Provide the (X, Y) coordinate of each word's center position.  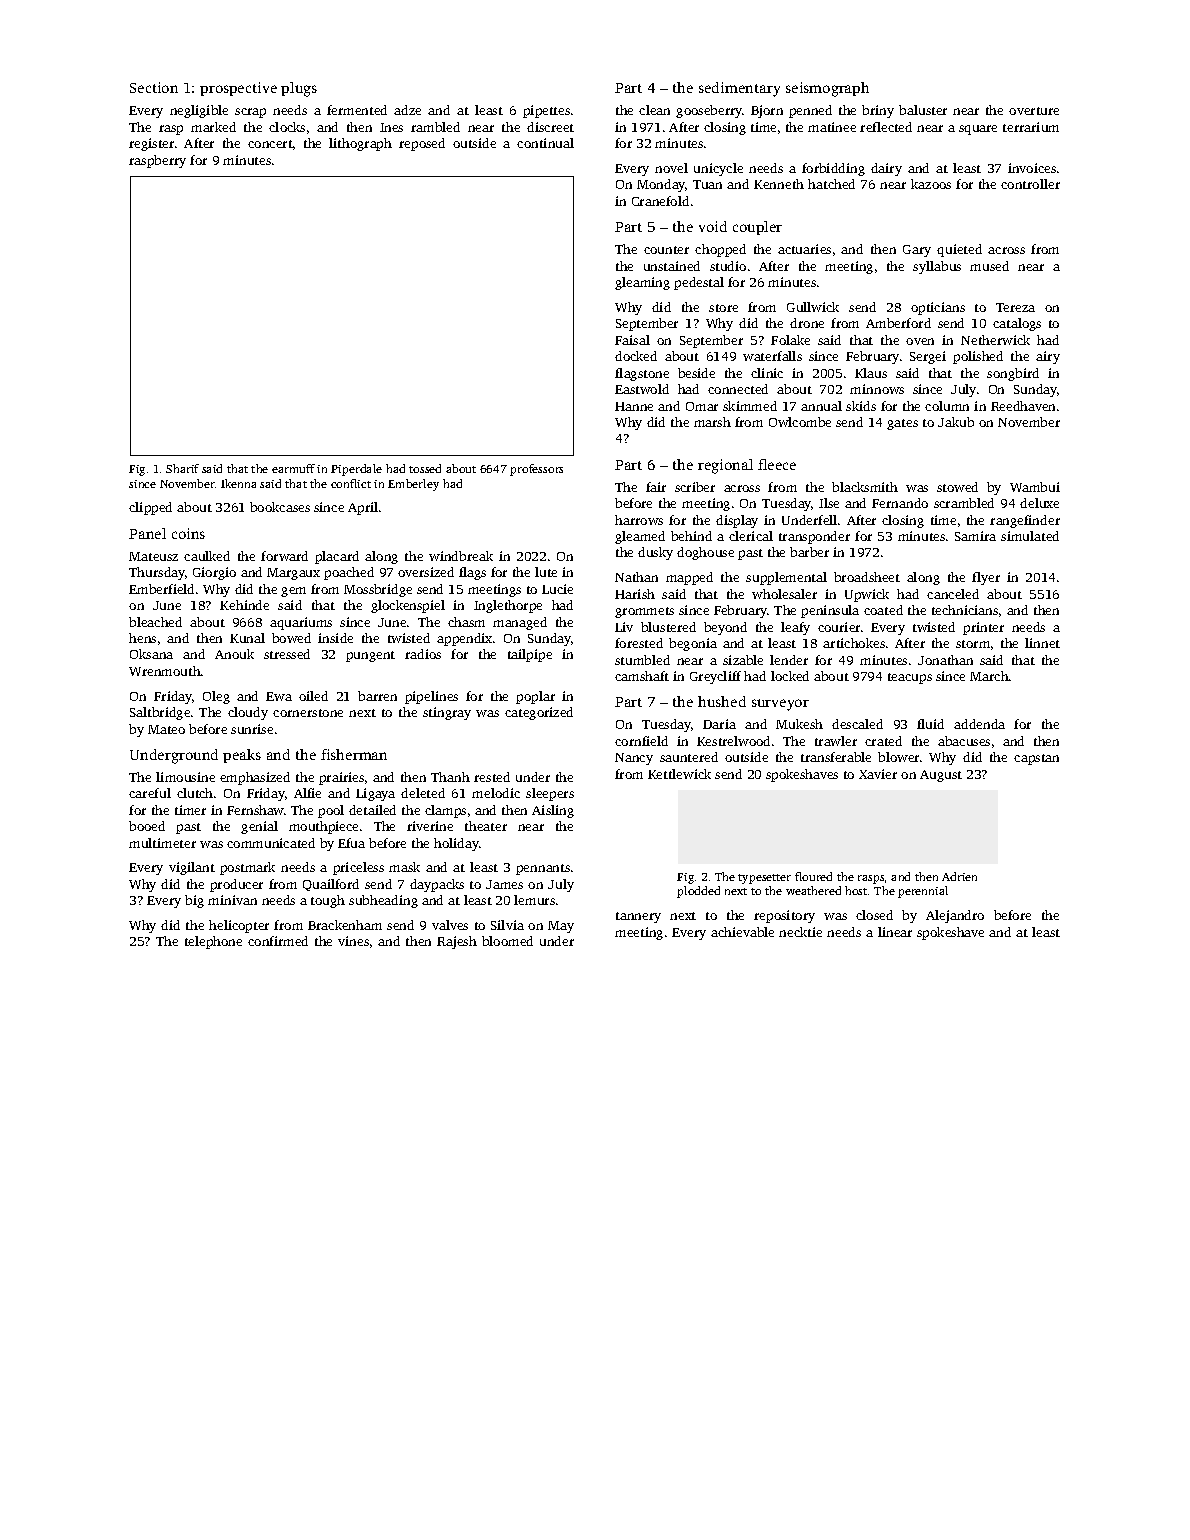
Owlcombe (800, 422)
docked (636, 356)
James (504, 884)
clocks (287, 127)
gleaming (642, 283)
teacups (910, 678)
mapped (689, 578)
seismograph (827, 89)
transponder (814, 537)
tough (328, 901)
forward (284, 556)
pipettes (546, 111)
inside (335, 638)
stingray (447, 713)
